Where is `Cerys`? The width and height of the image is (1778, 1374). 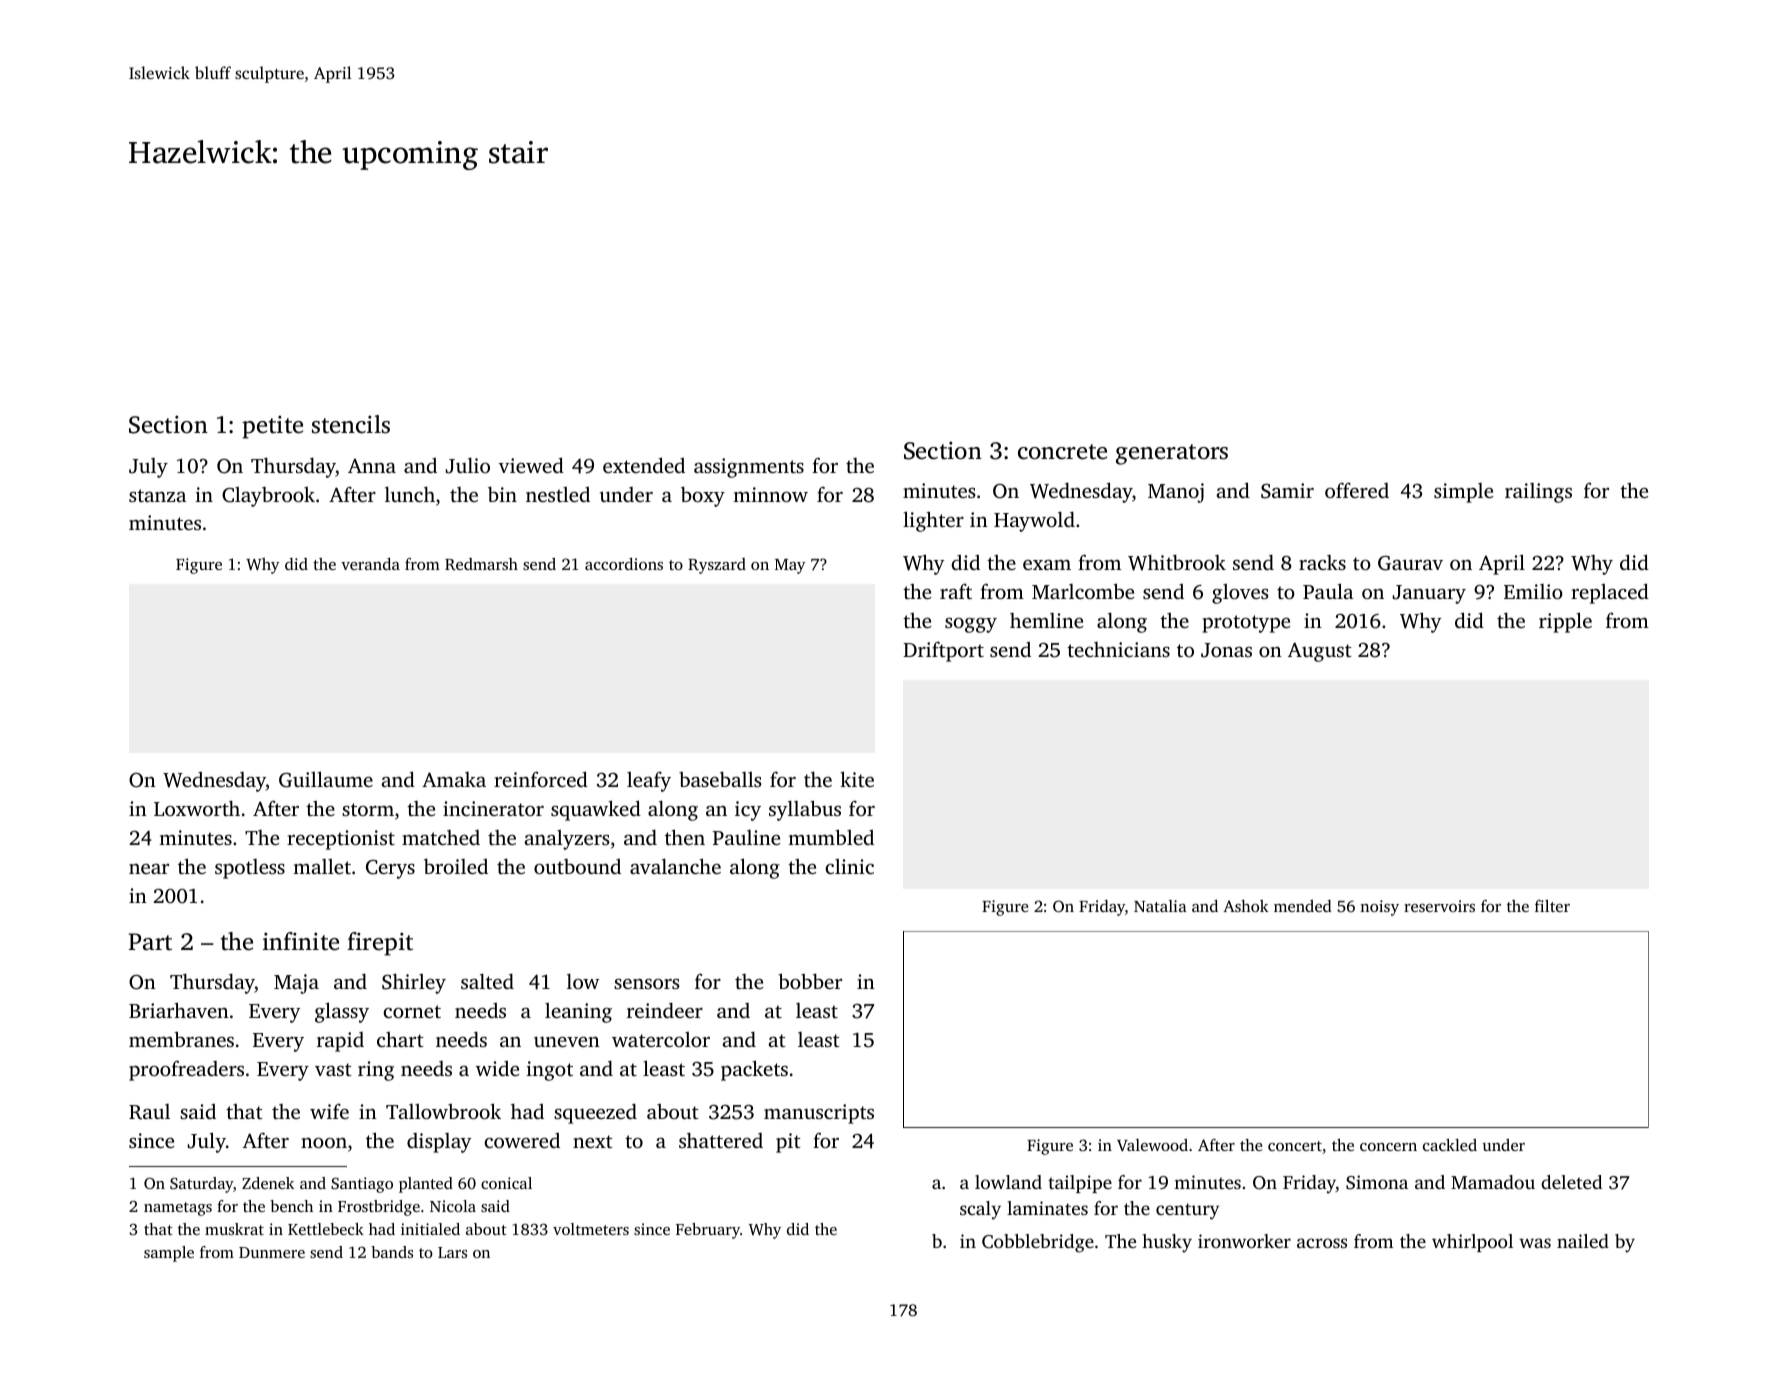
Cerys is located at coordinates (390, 869).
